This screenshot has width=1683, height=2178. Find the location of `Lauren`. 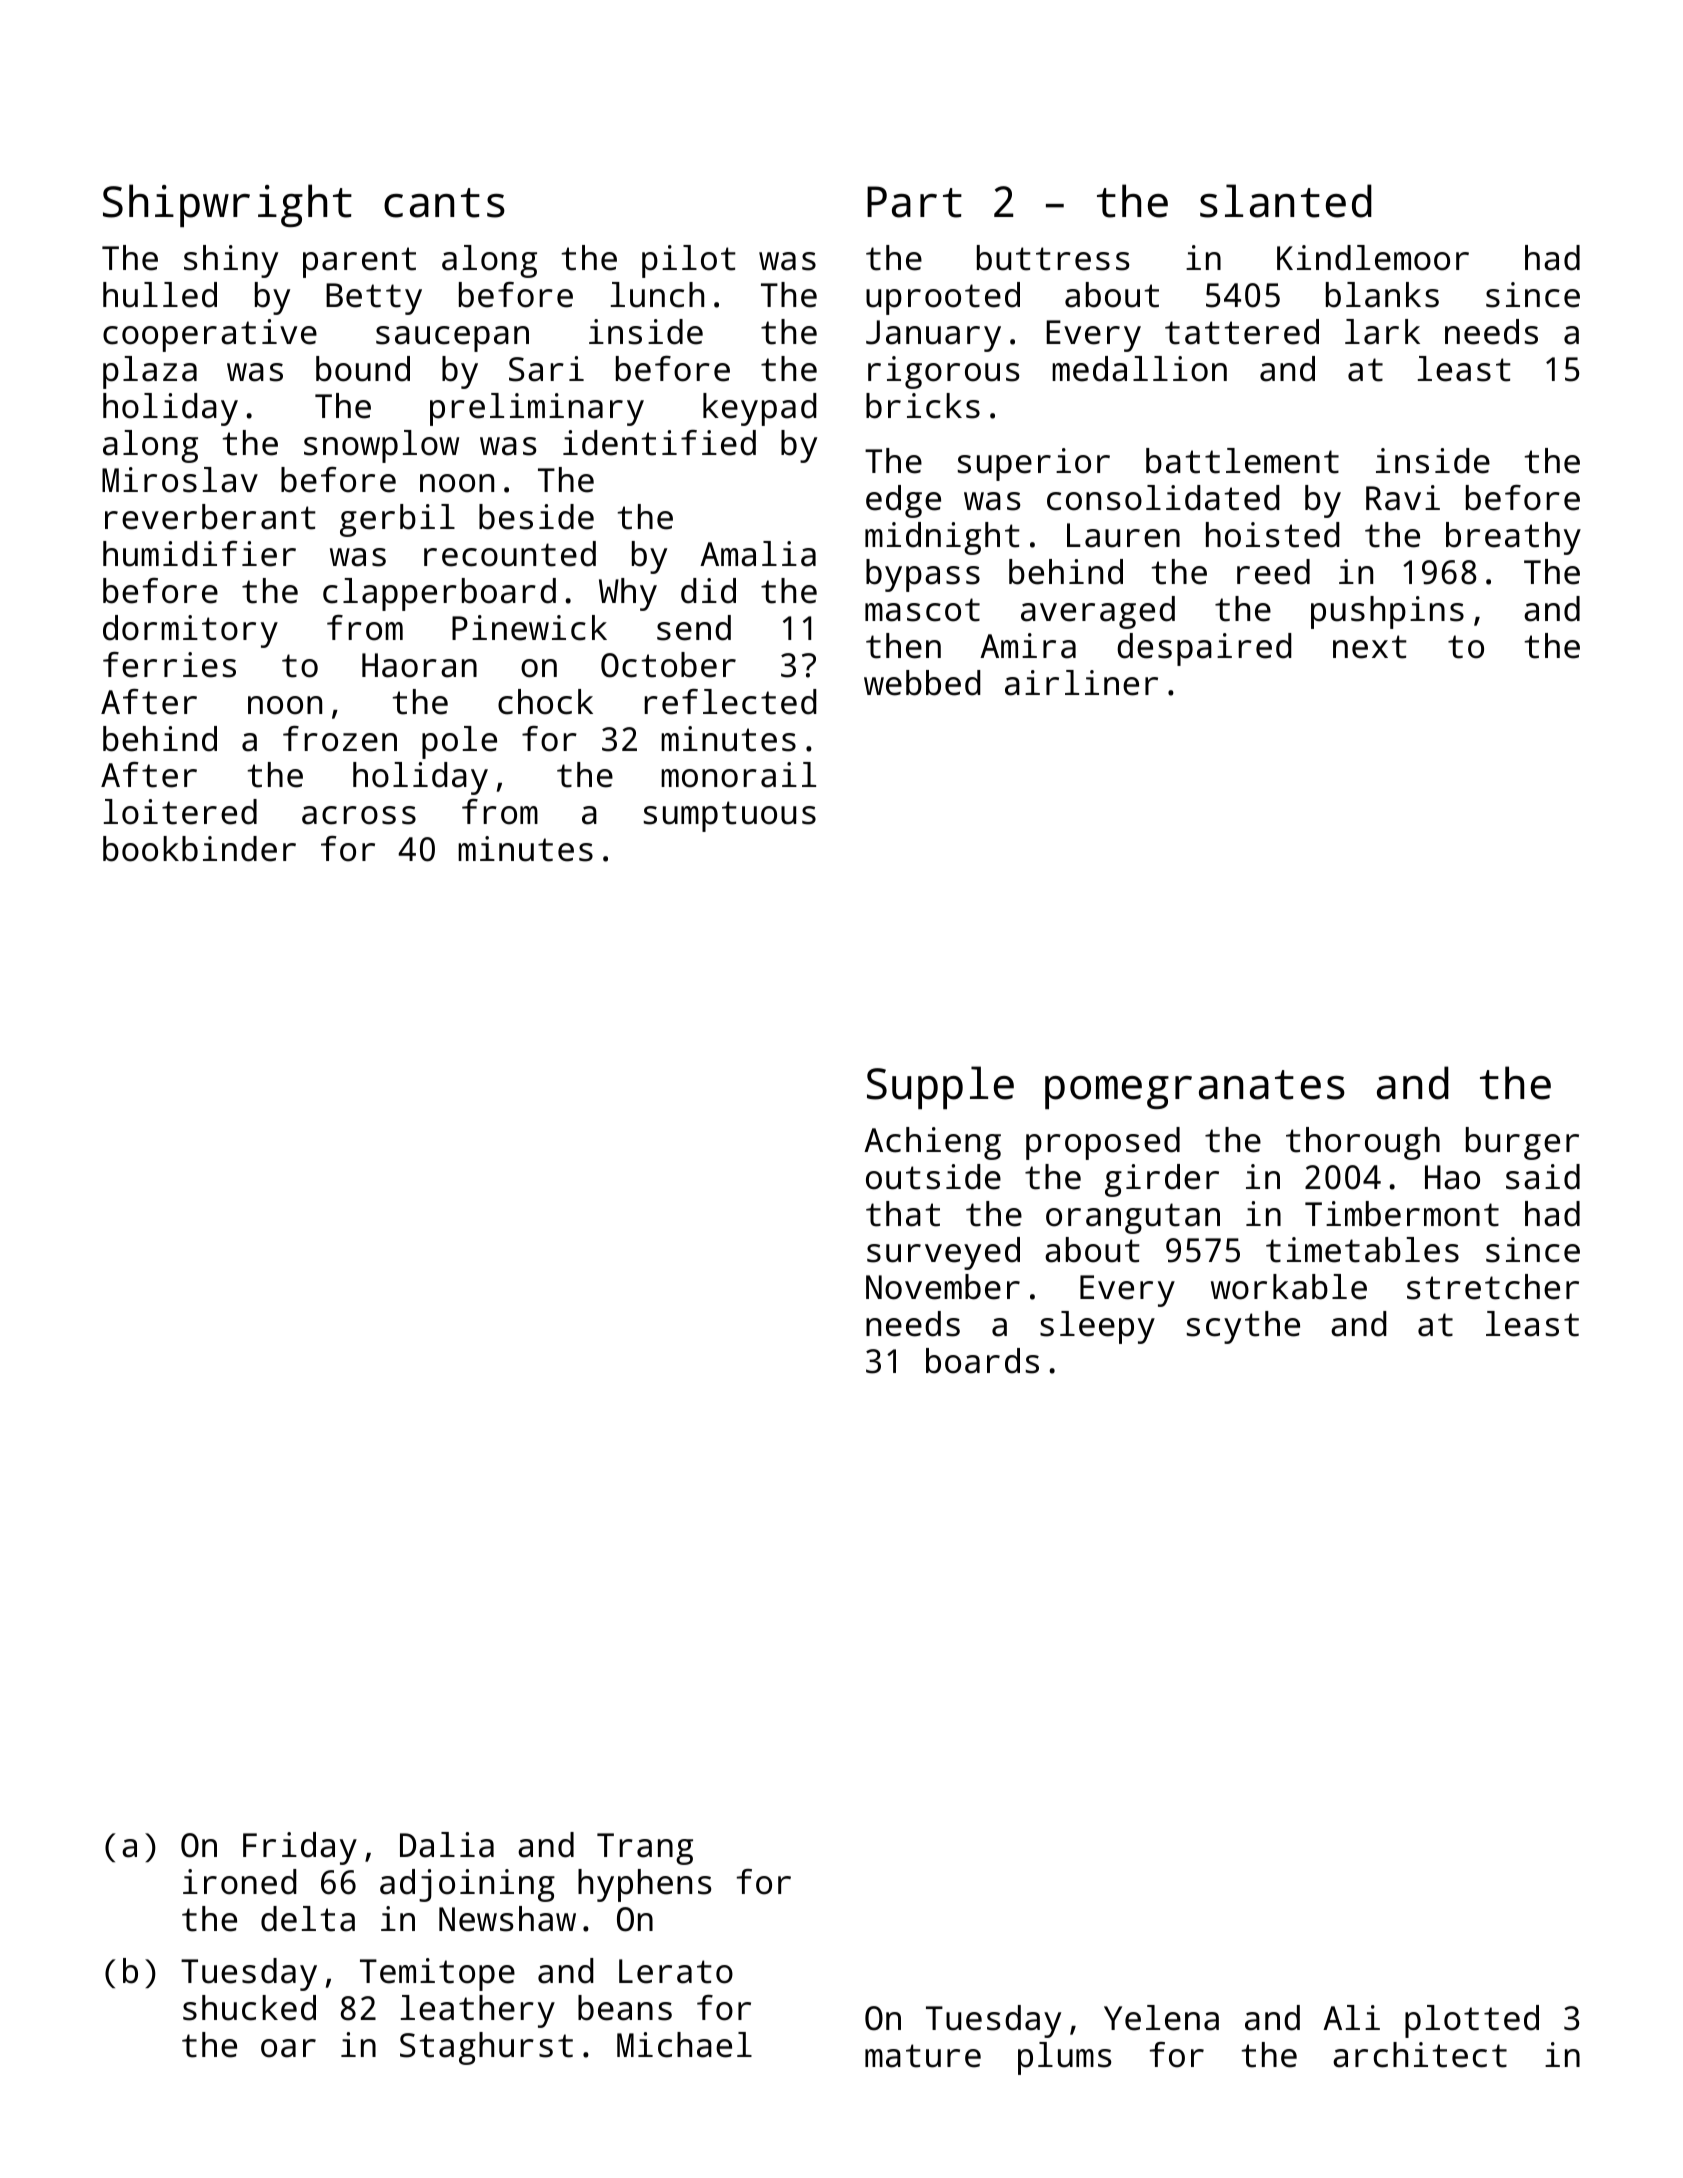

Lauren is located at coordinates (1123, 535).
